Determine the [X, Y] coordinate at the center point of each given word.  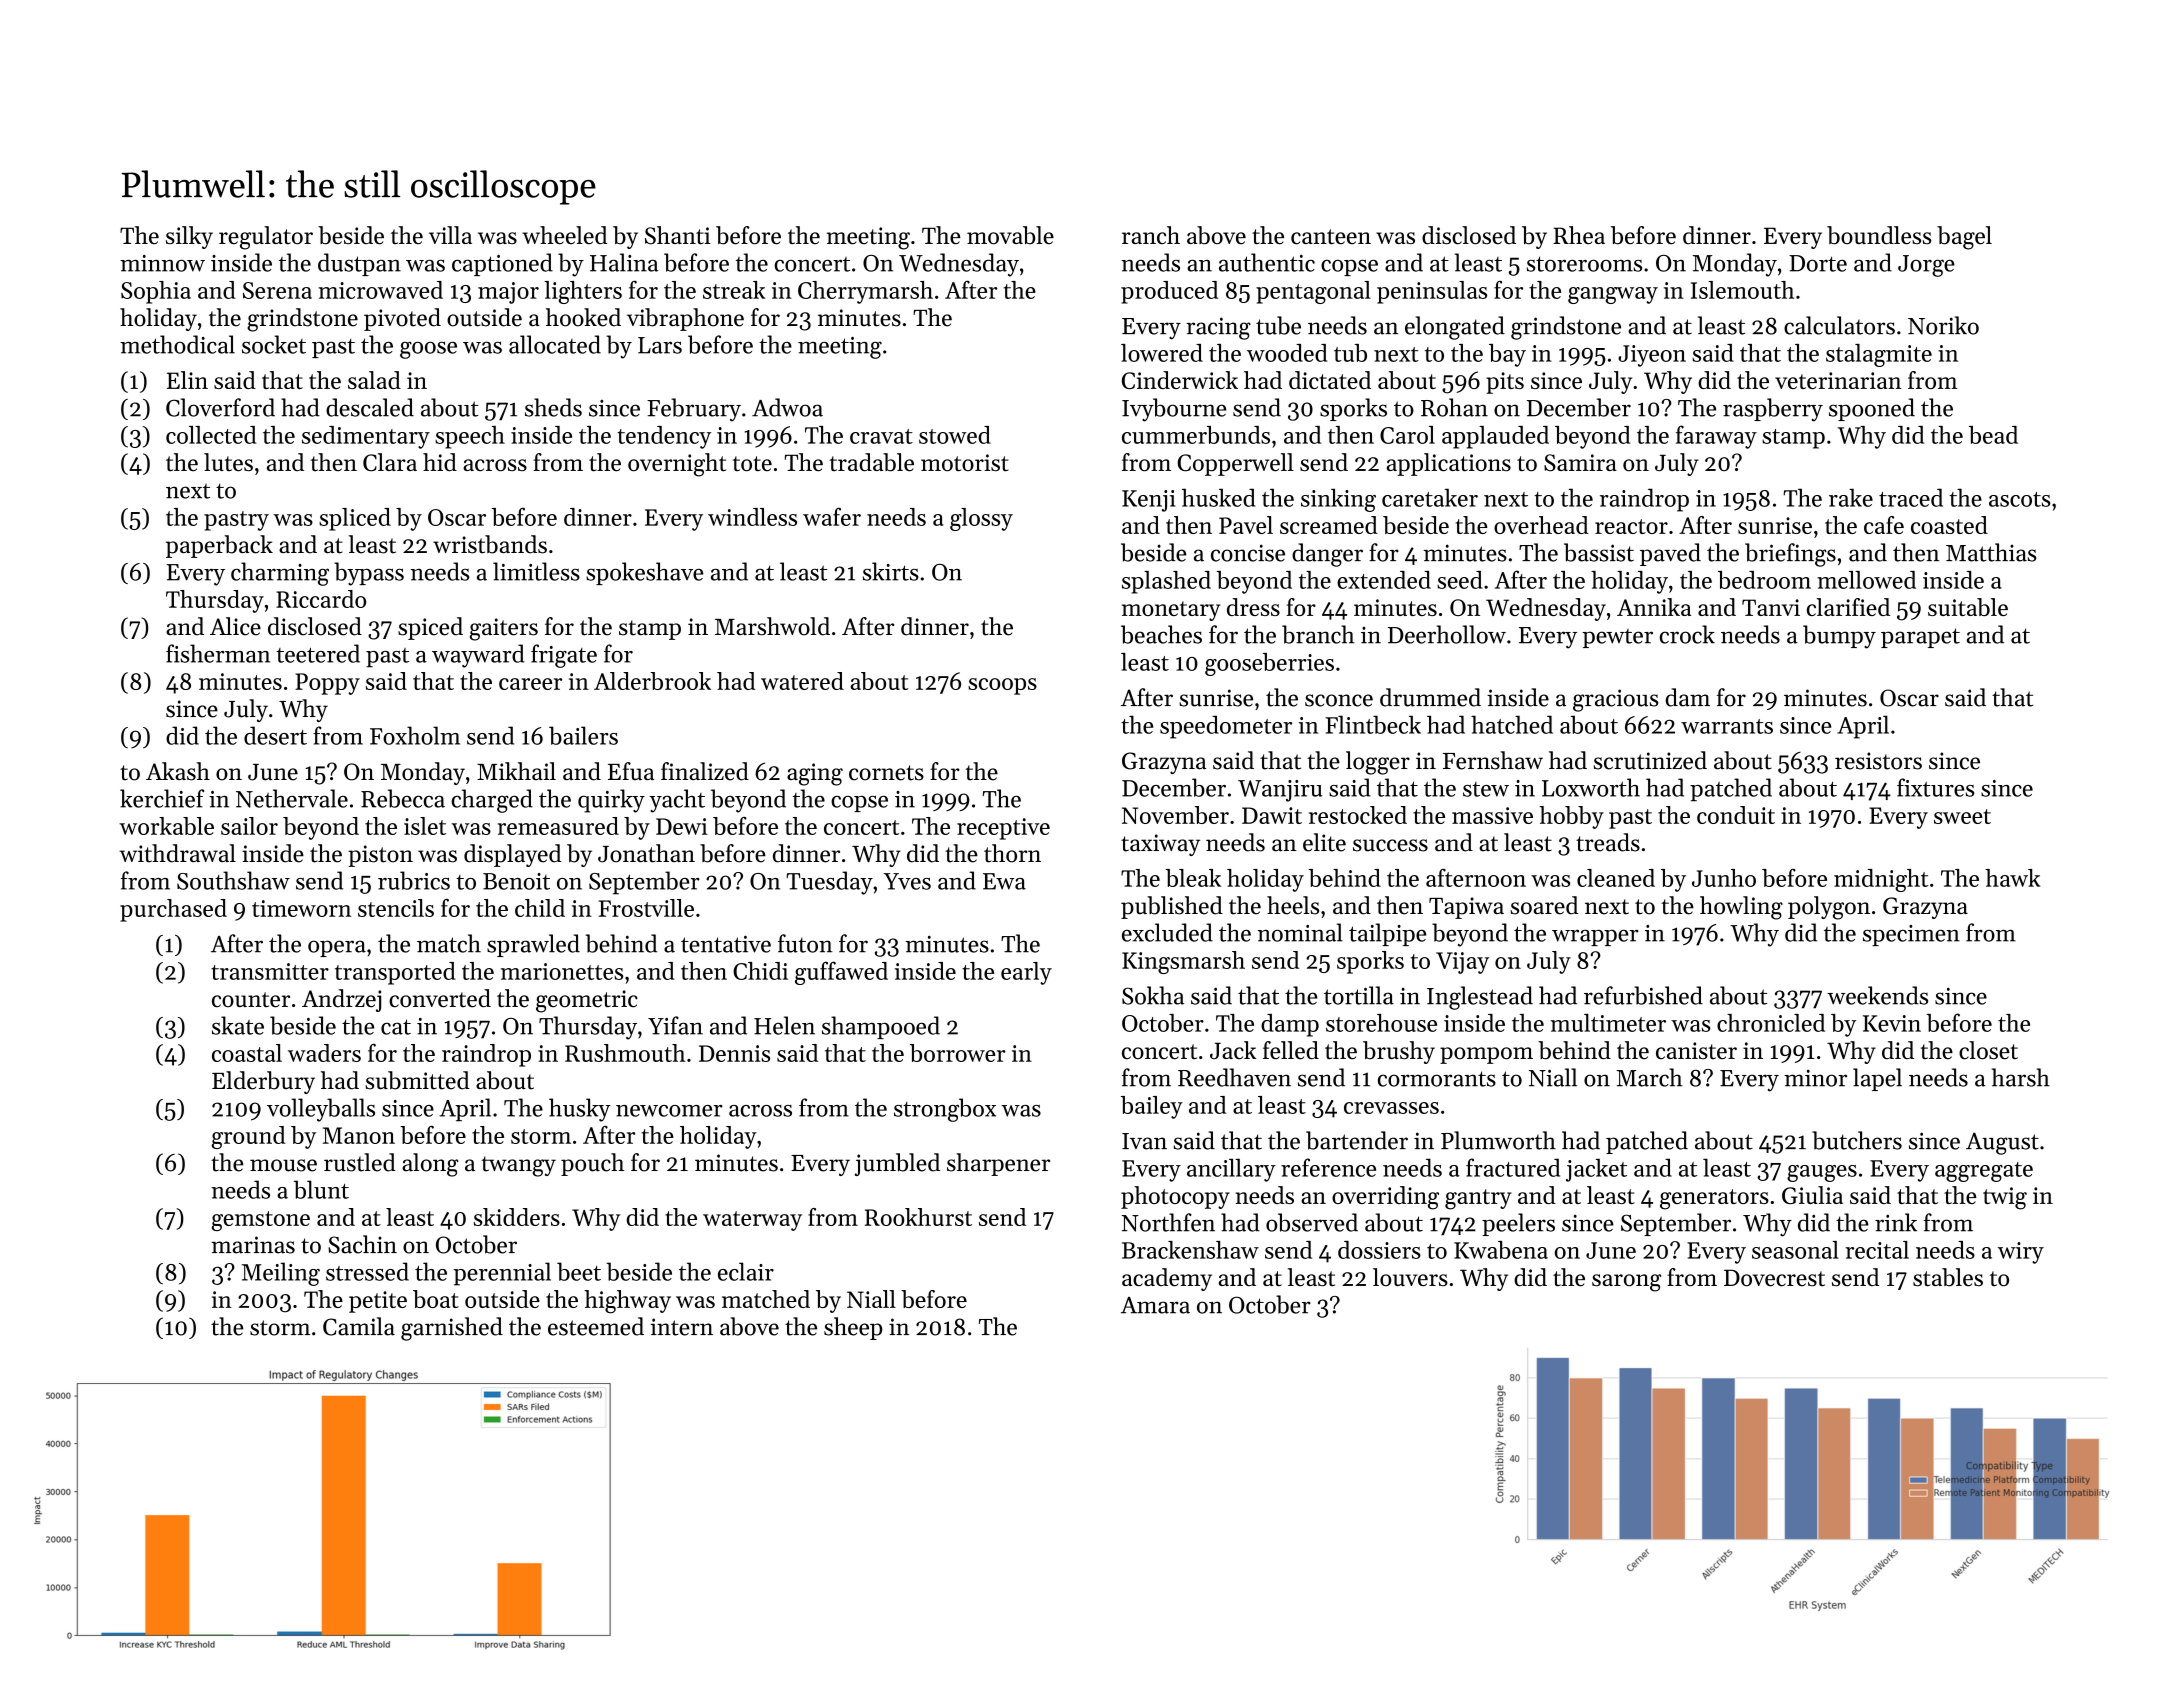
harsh [2021, 1077]
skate [238, 1025]
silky [189, 237]
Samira [1580, 463]
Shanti [678, 235]
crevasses [1391, 1108]
